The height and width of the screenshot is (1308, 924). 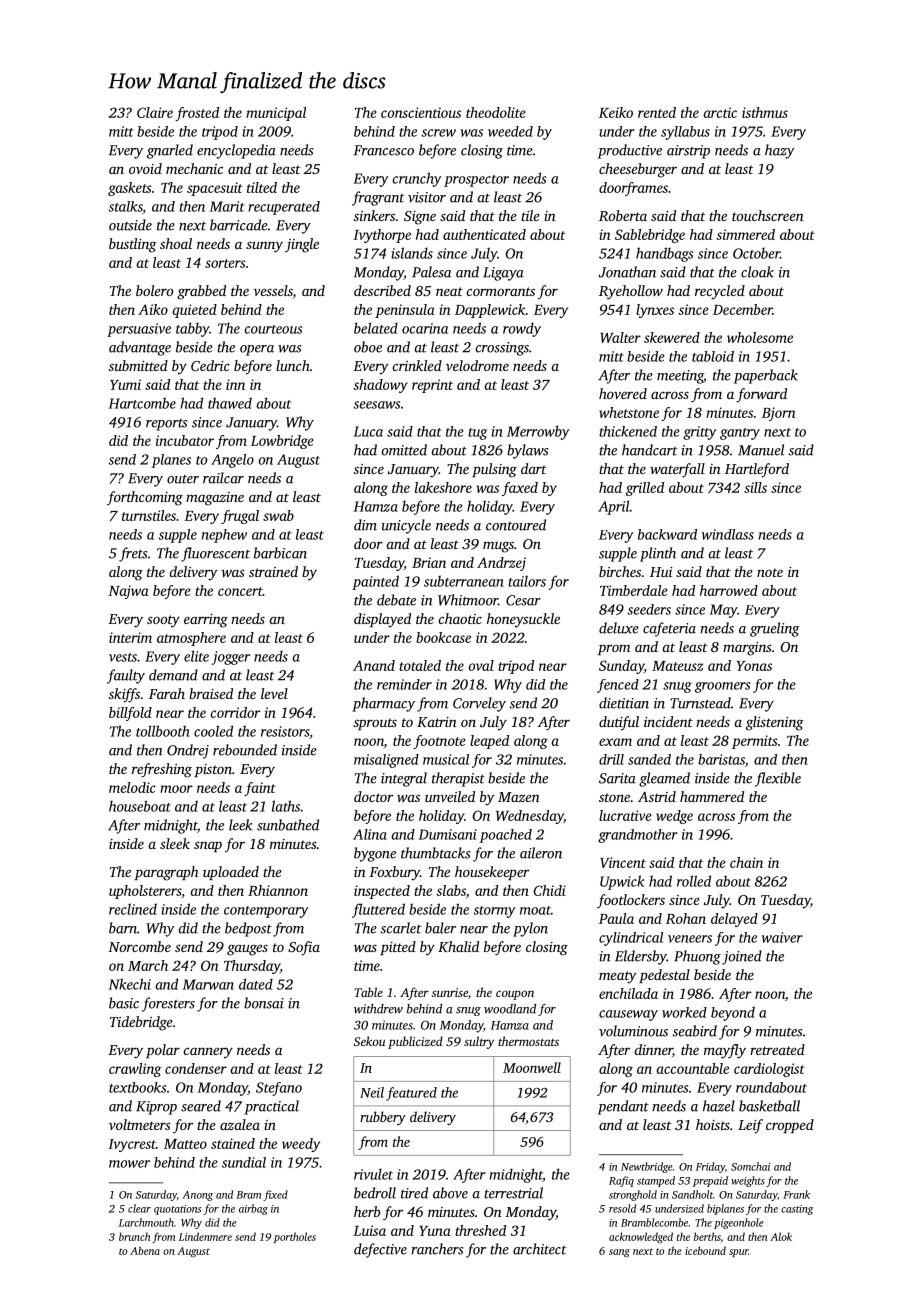 I want to click on seesaws, so click(x=376, y=405).
